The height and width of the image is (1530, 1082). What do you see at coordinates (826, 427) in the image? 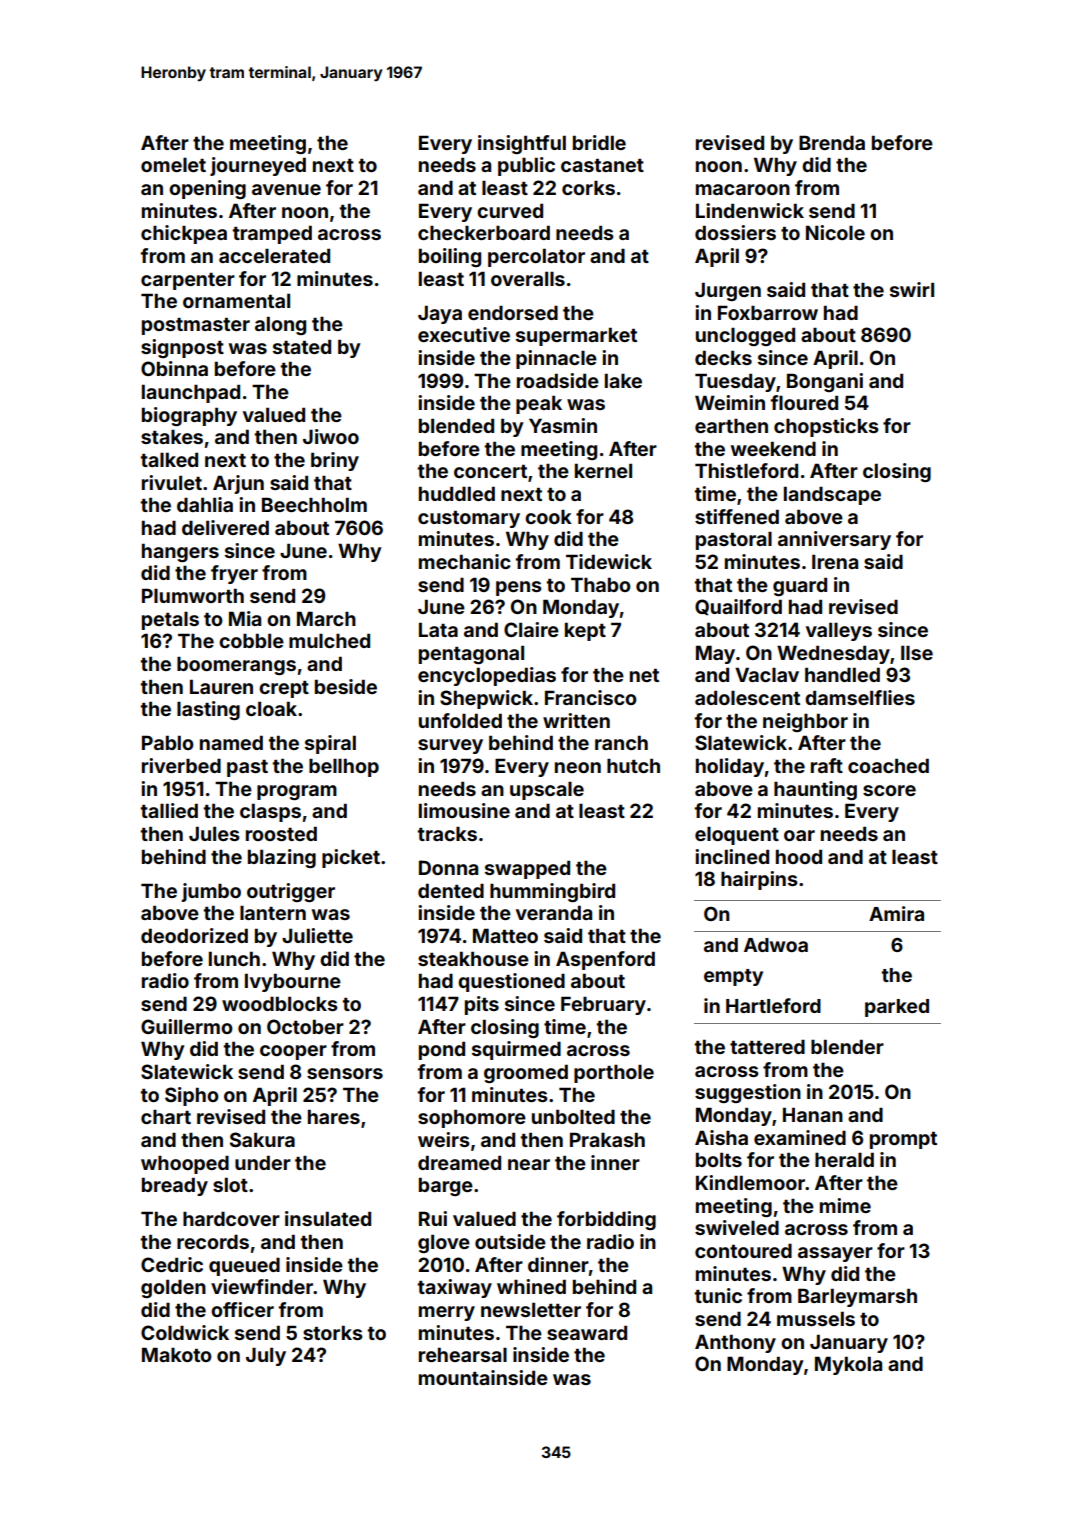
I see `chopsticks` at bounding box center [826, 427].
